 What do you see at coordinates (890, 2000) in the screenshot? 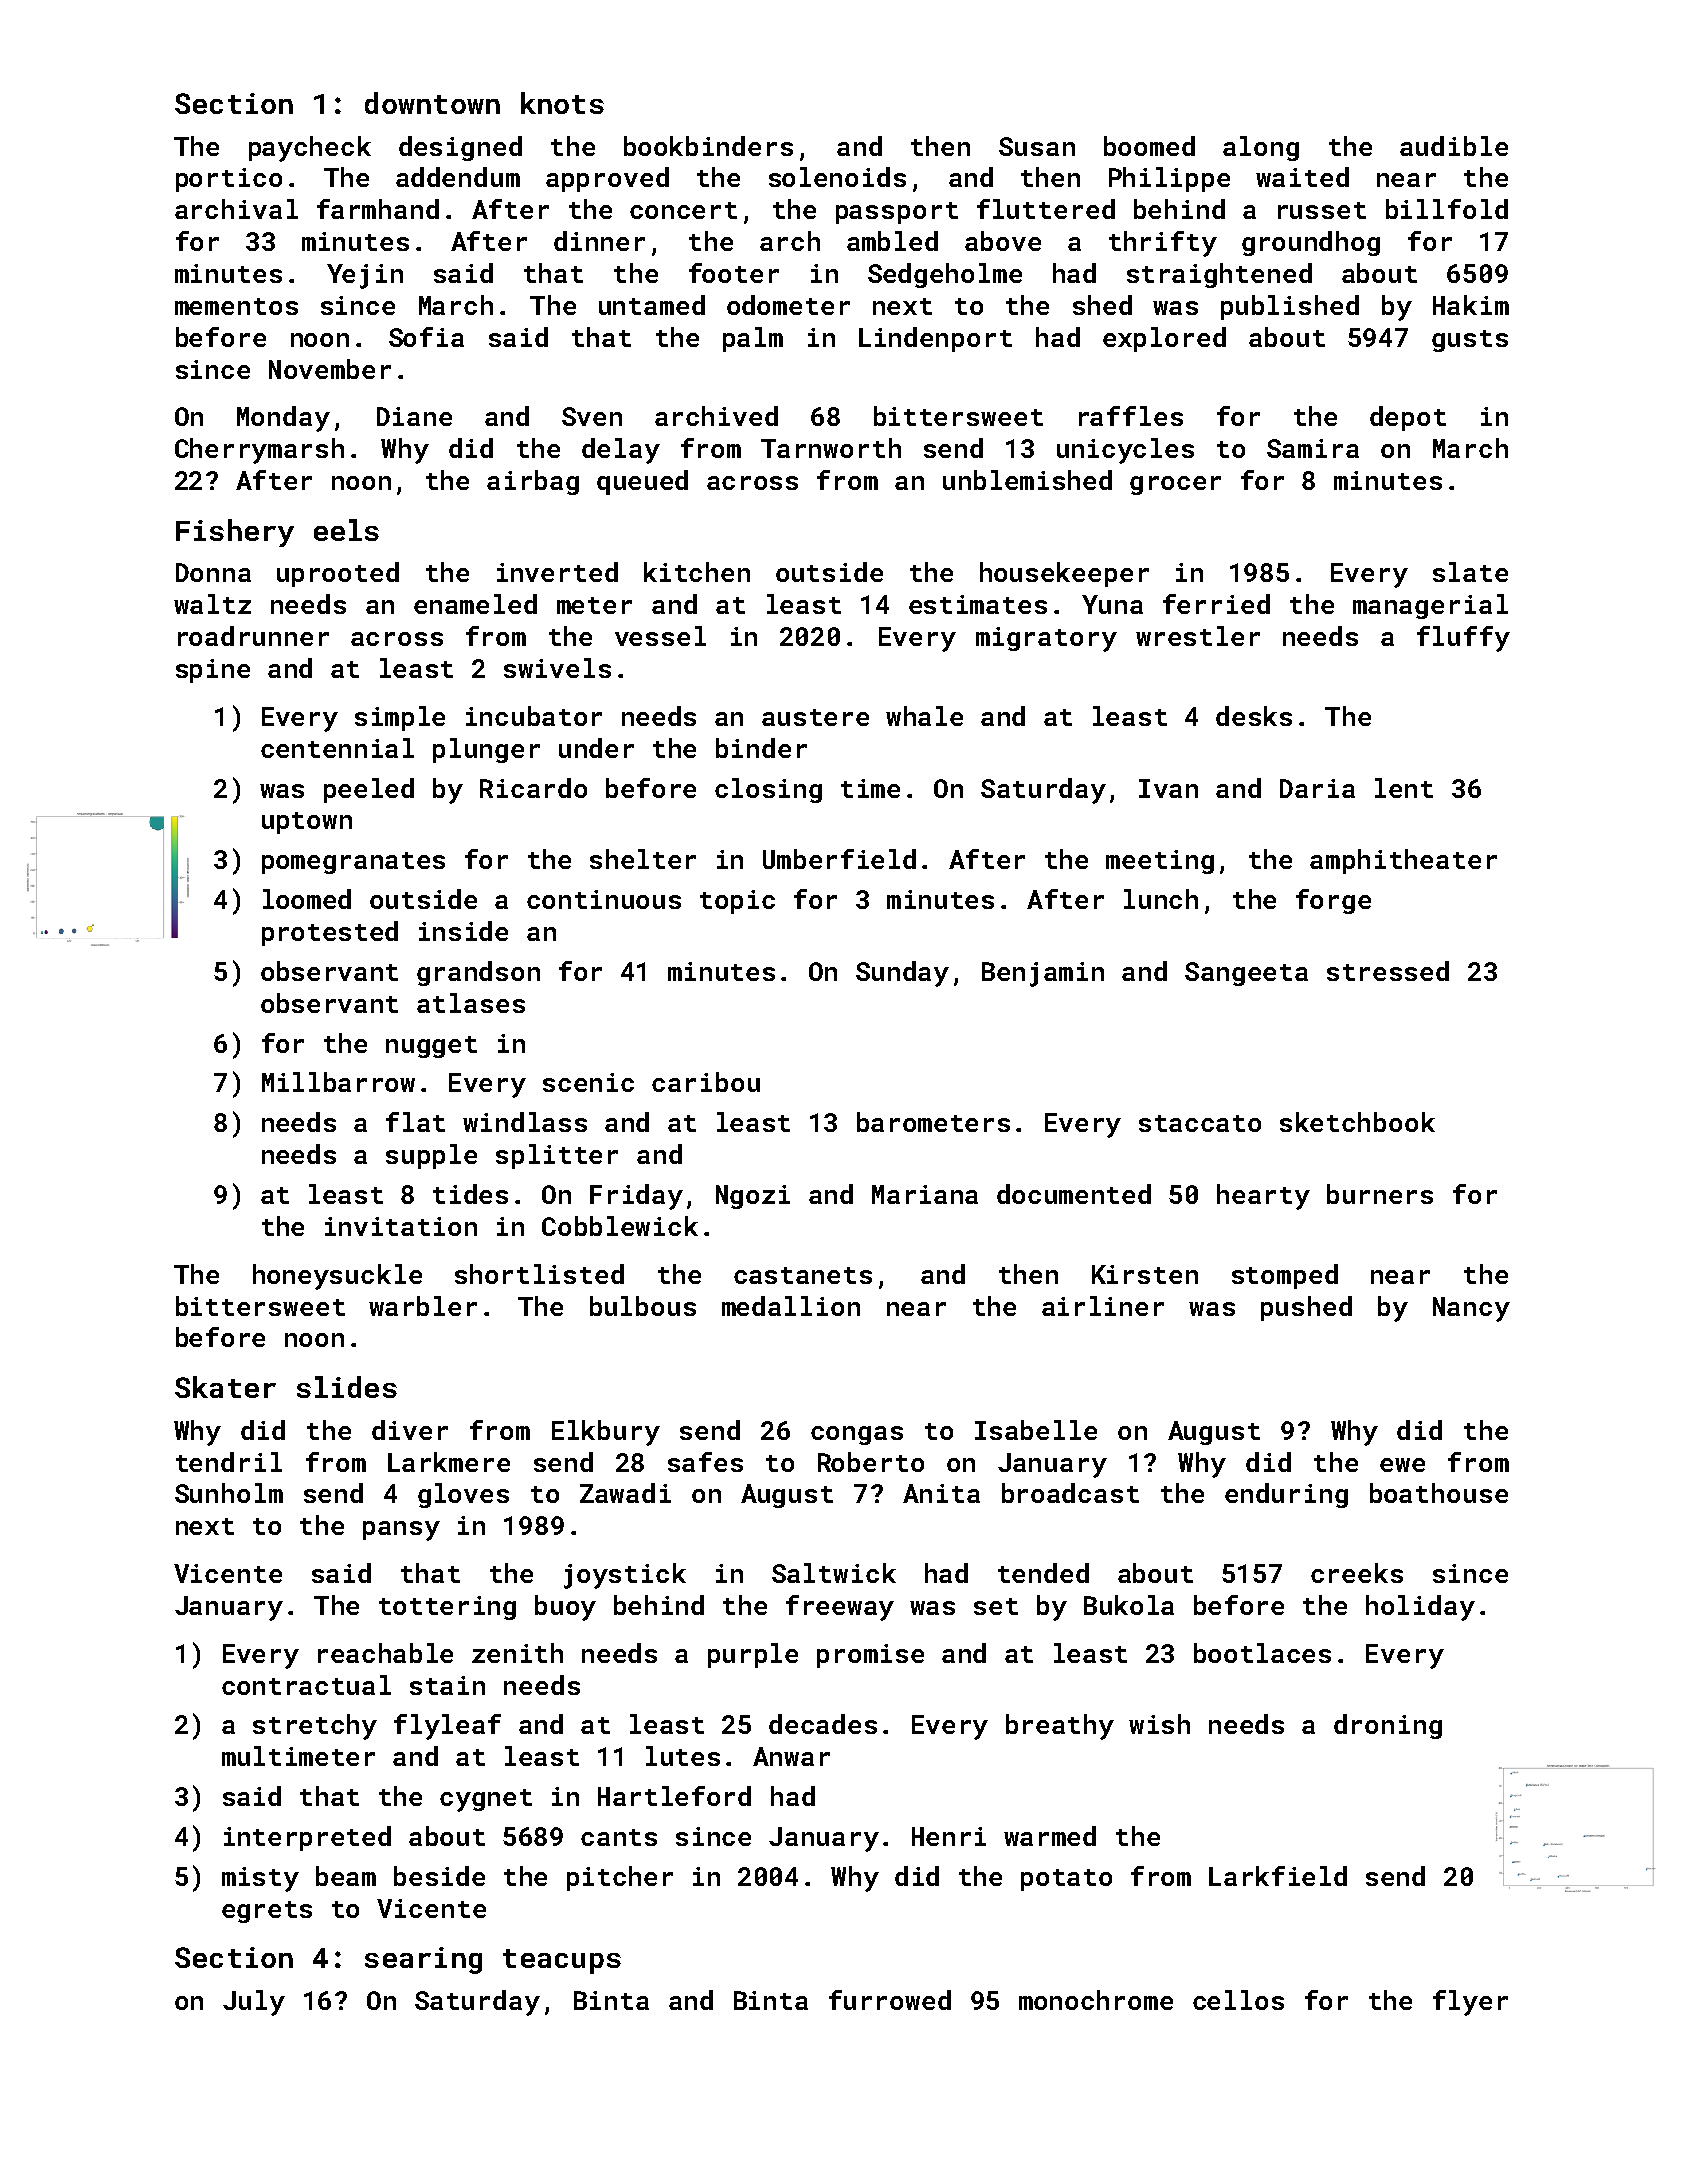
I see `furrowed` at bounding box center [890, 2000].
